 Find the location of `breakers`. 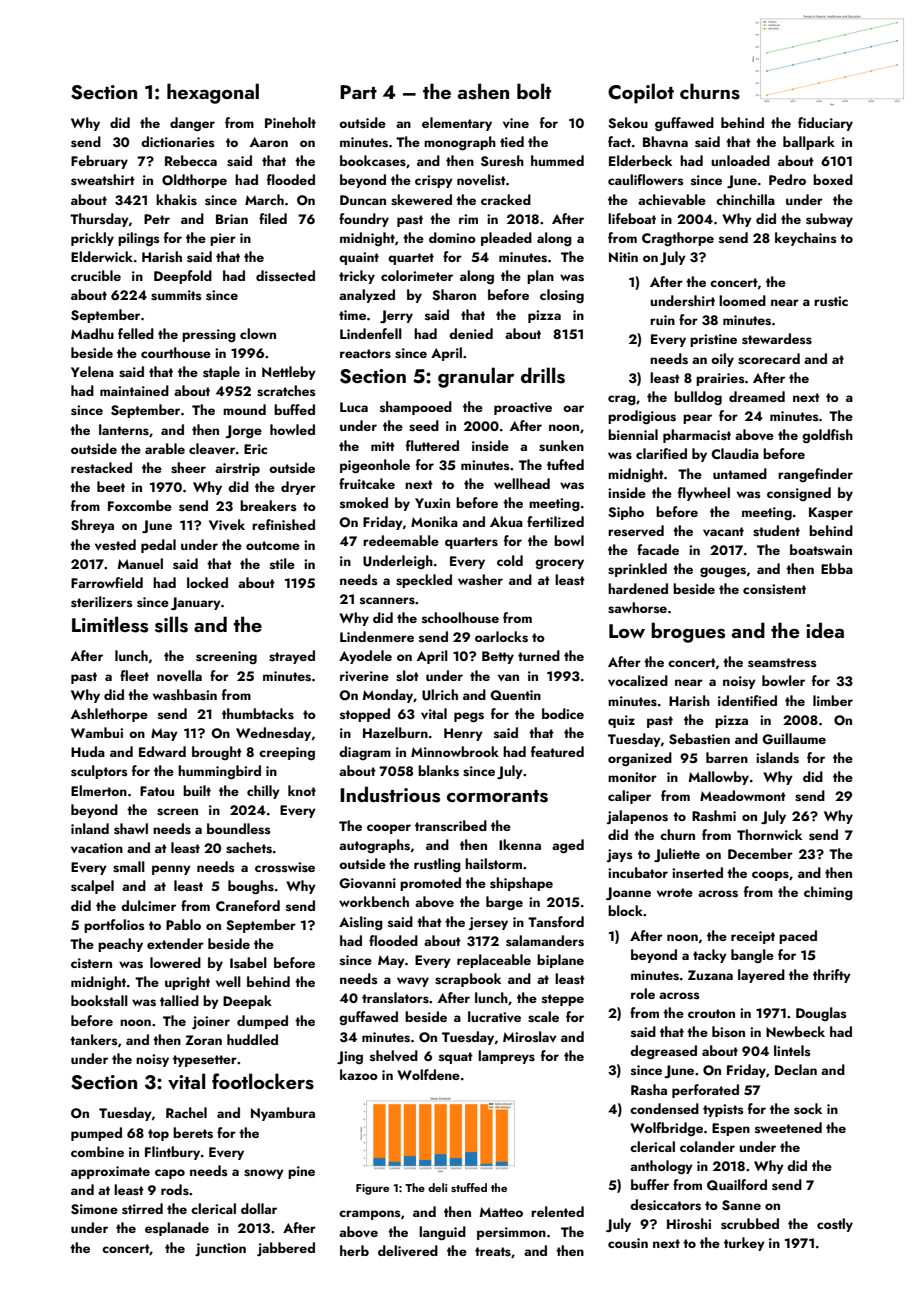

breakers is located at coordinates (268, 505).
